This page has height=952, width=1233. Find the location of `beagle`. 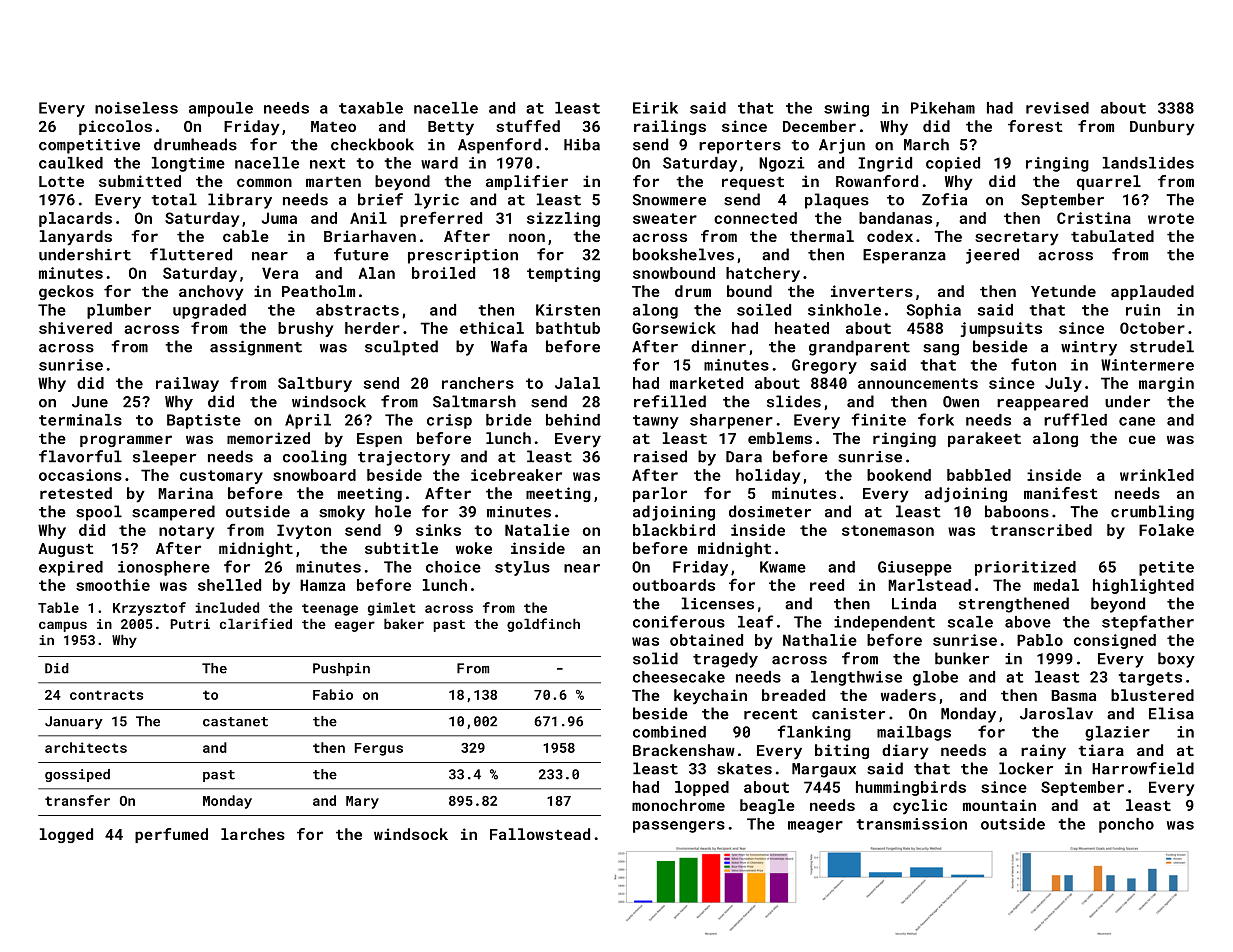

beagle is located at coordinates (767, 806).
